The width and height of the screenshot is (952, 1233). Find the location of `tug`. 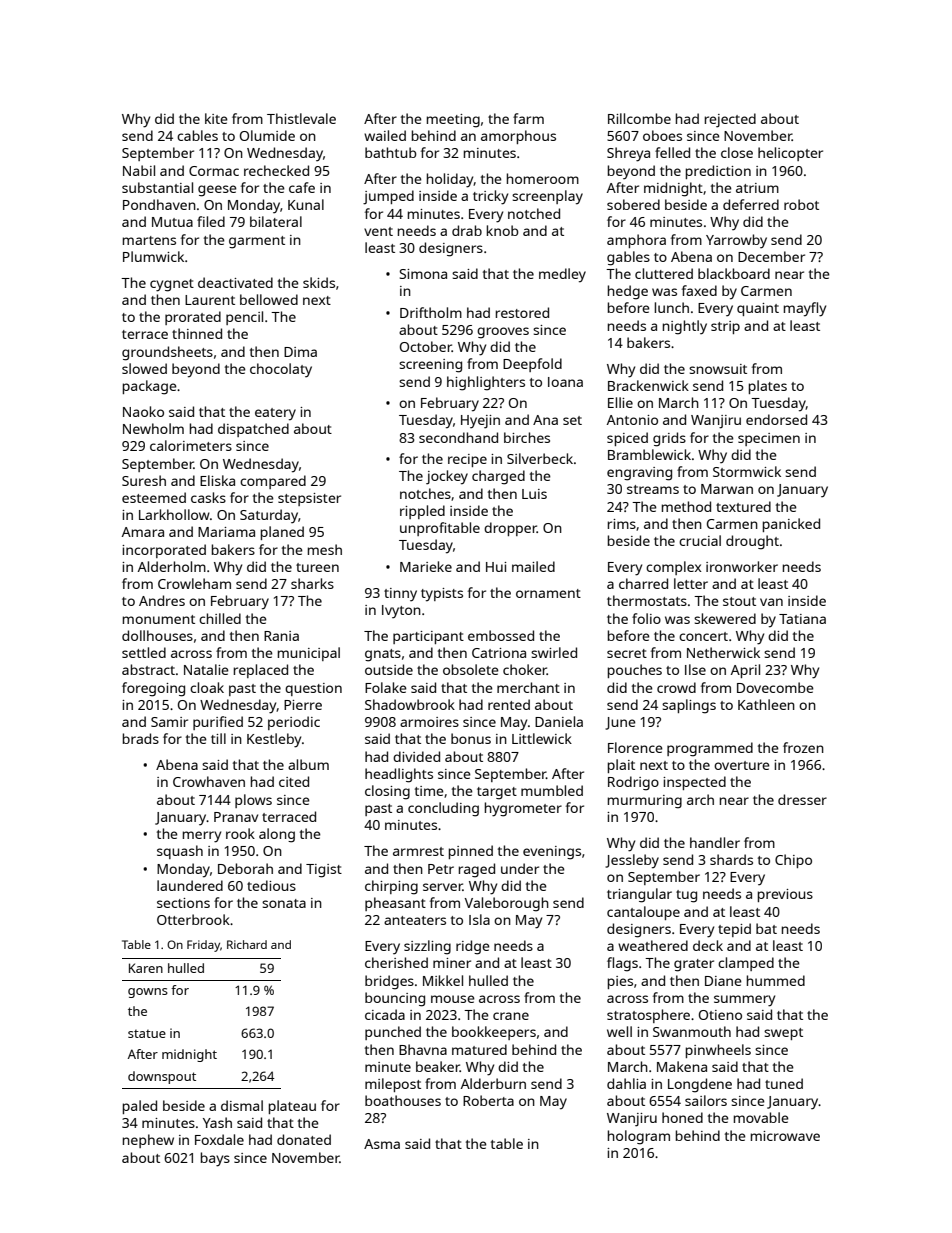

tug is located at coordinates (686, 896).
